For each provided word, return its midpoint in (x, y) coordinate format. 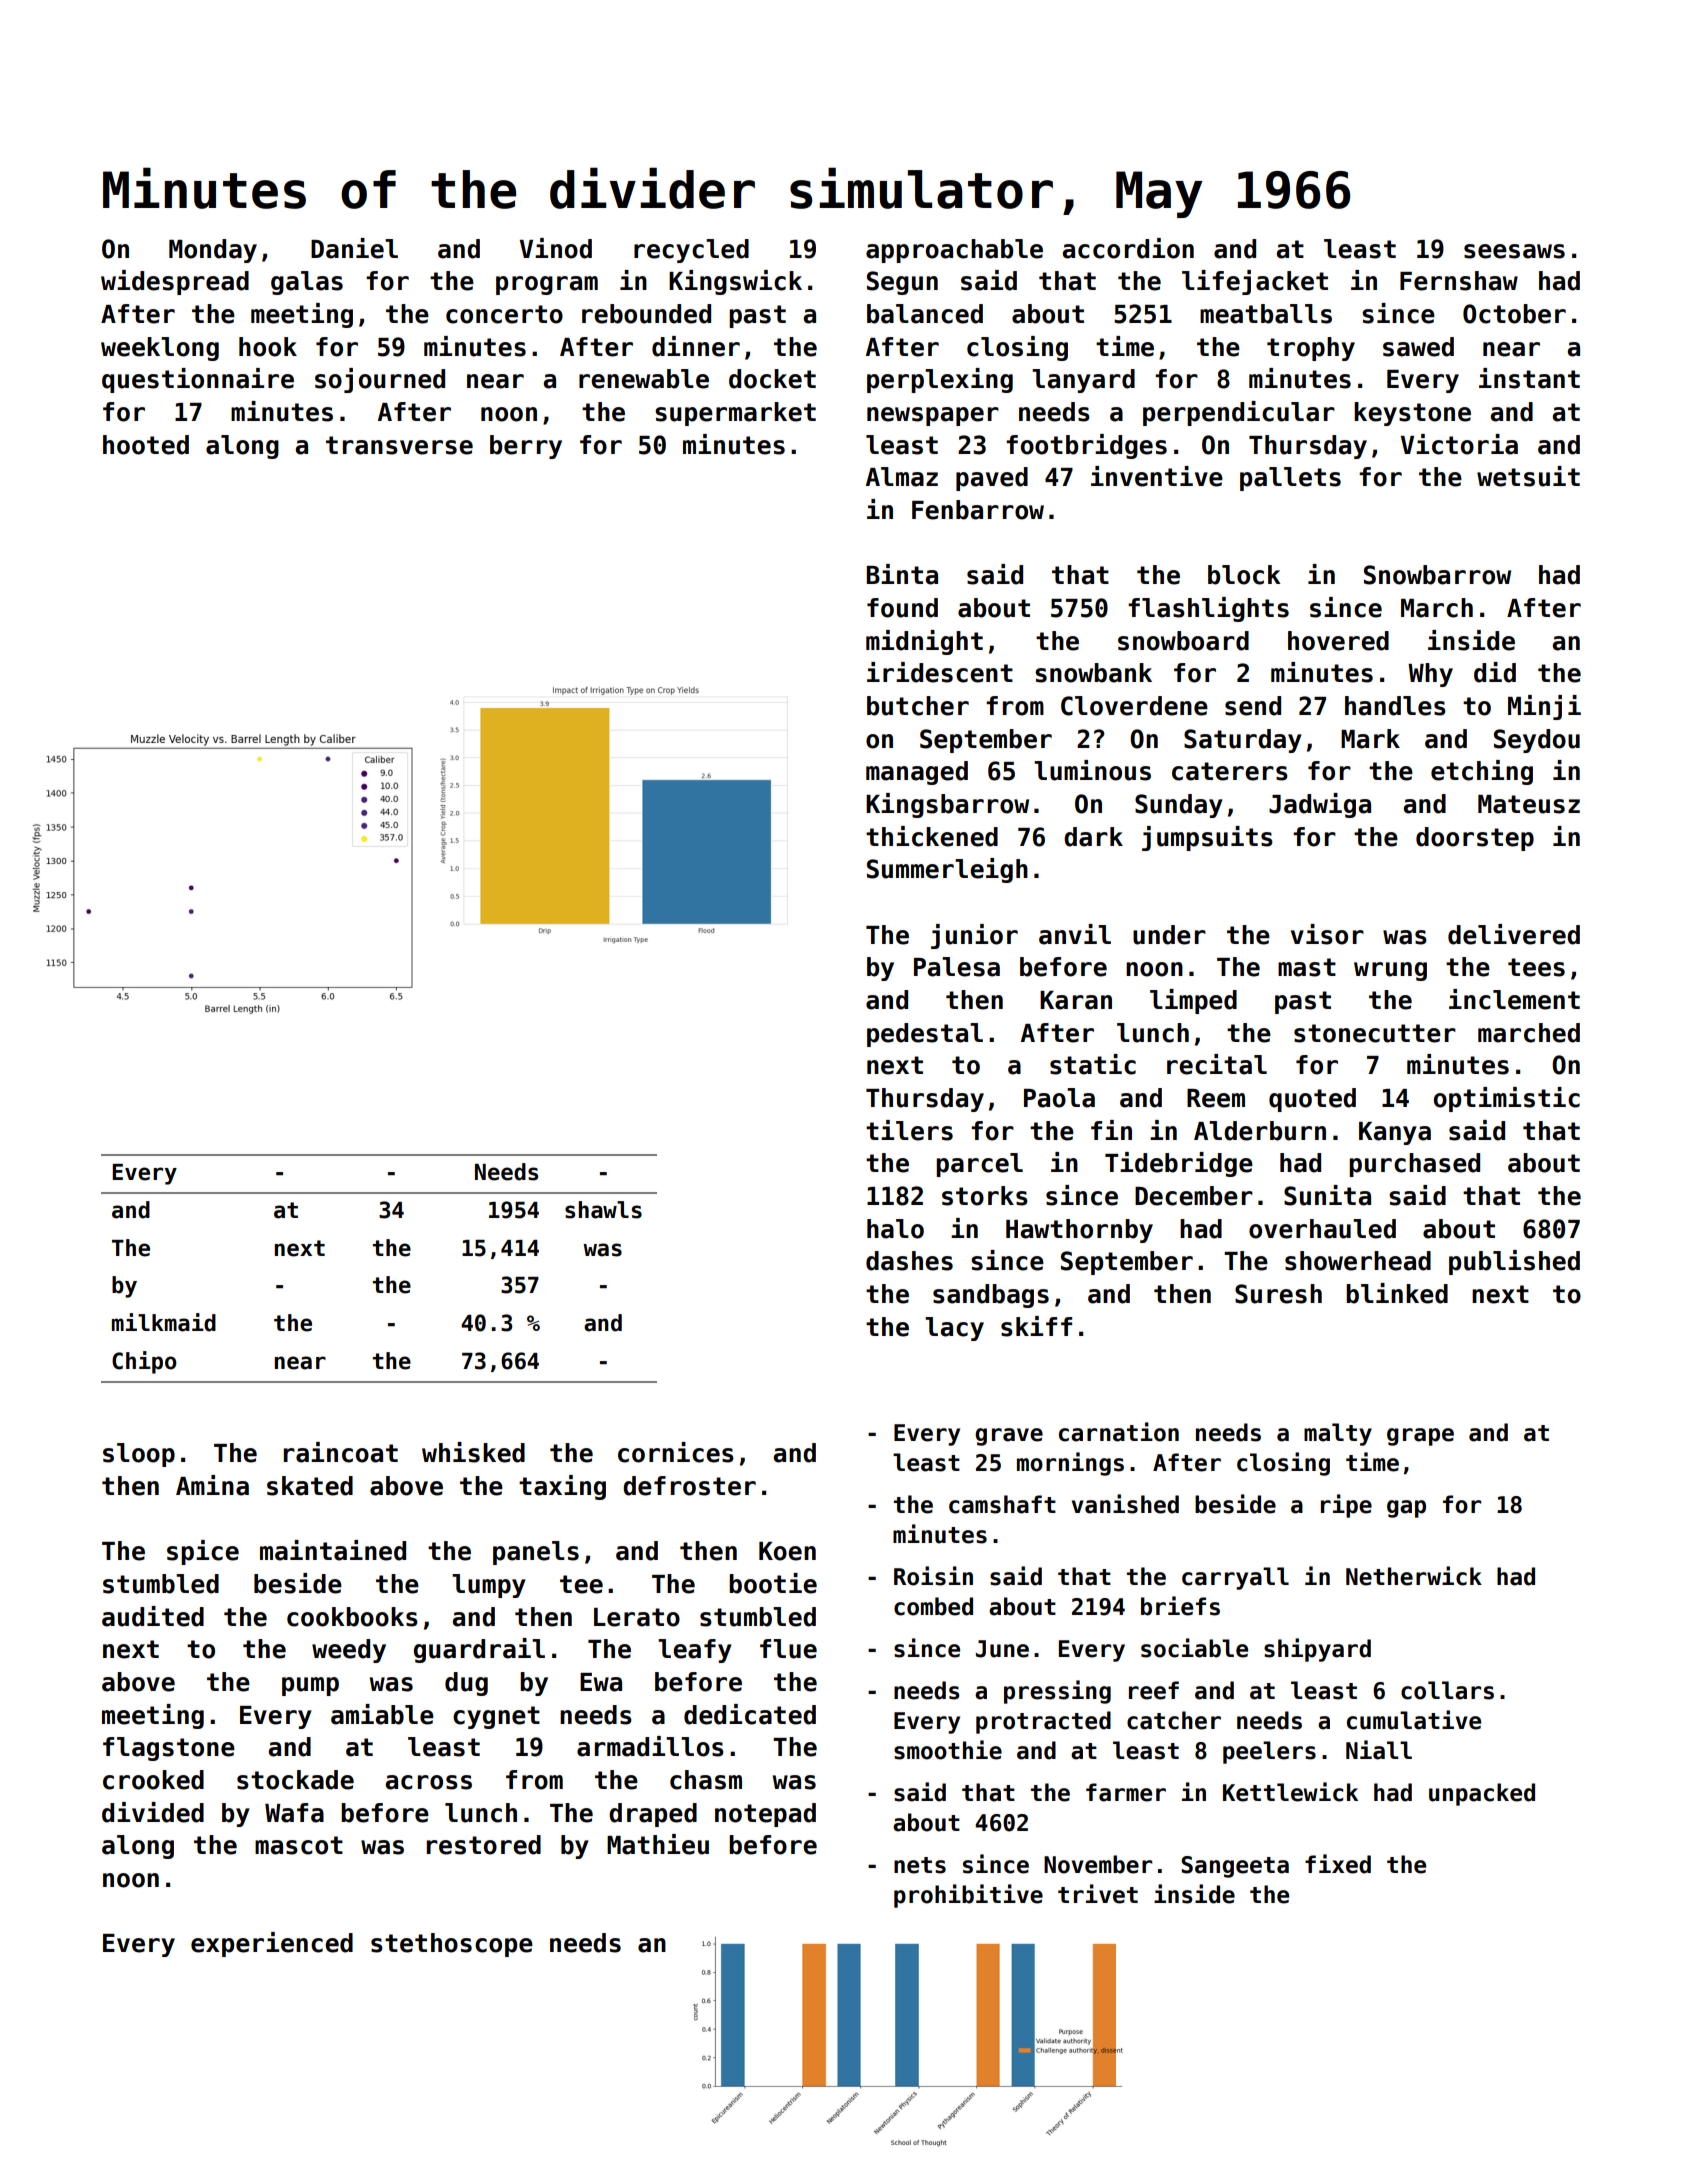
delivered (1514, 934)
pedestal (925, 1035)
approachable (954, 251)
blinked (1397, 1293)
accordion (1128, 248)
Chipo (144, 1362)
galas (307, 283)
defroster (689, 1486)
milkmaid (164, 1322)
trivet (1098, 1894)
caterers (1230, 771)
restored (484, 1845)
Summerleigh (947, 870)
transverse (399, 445)
